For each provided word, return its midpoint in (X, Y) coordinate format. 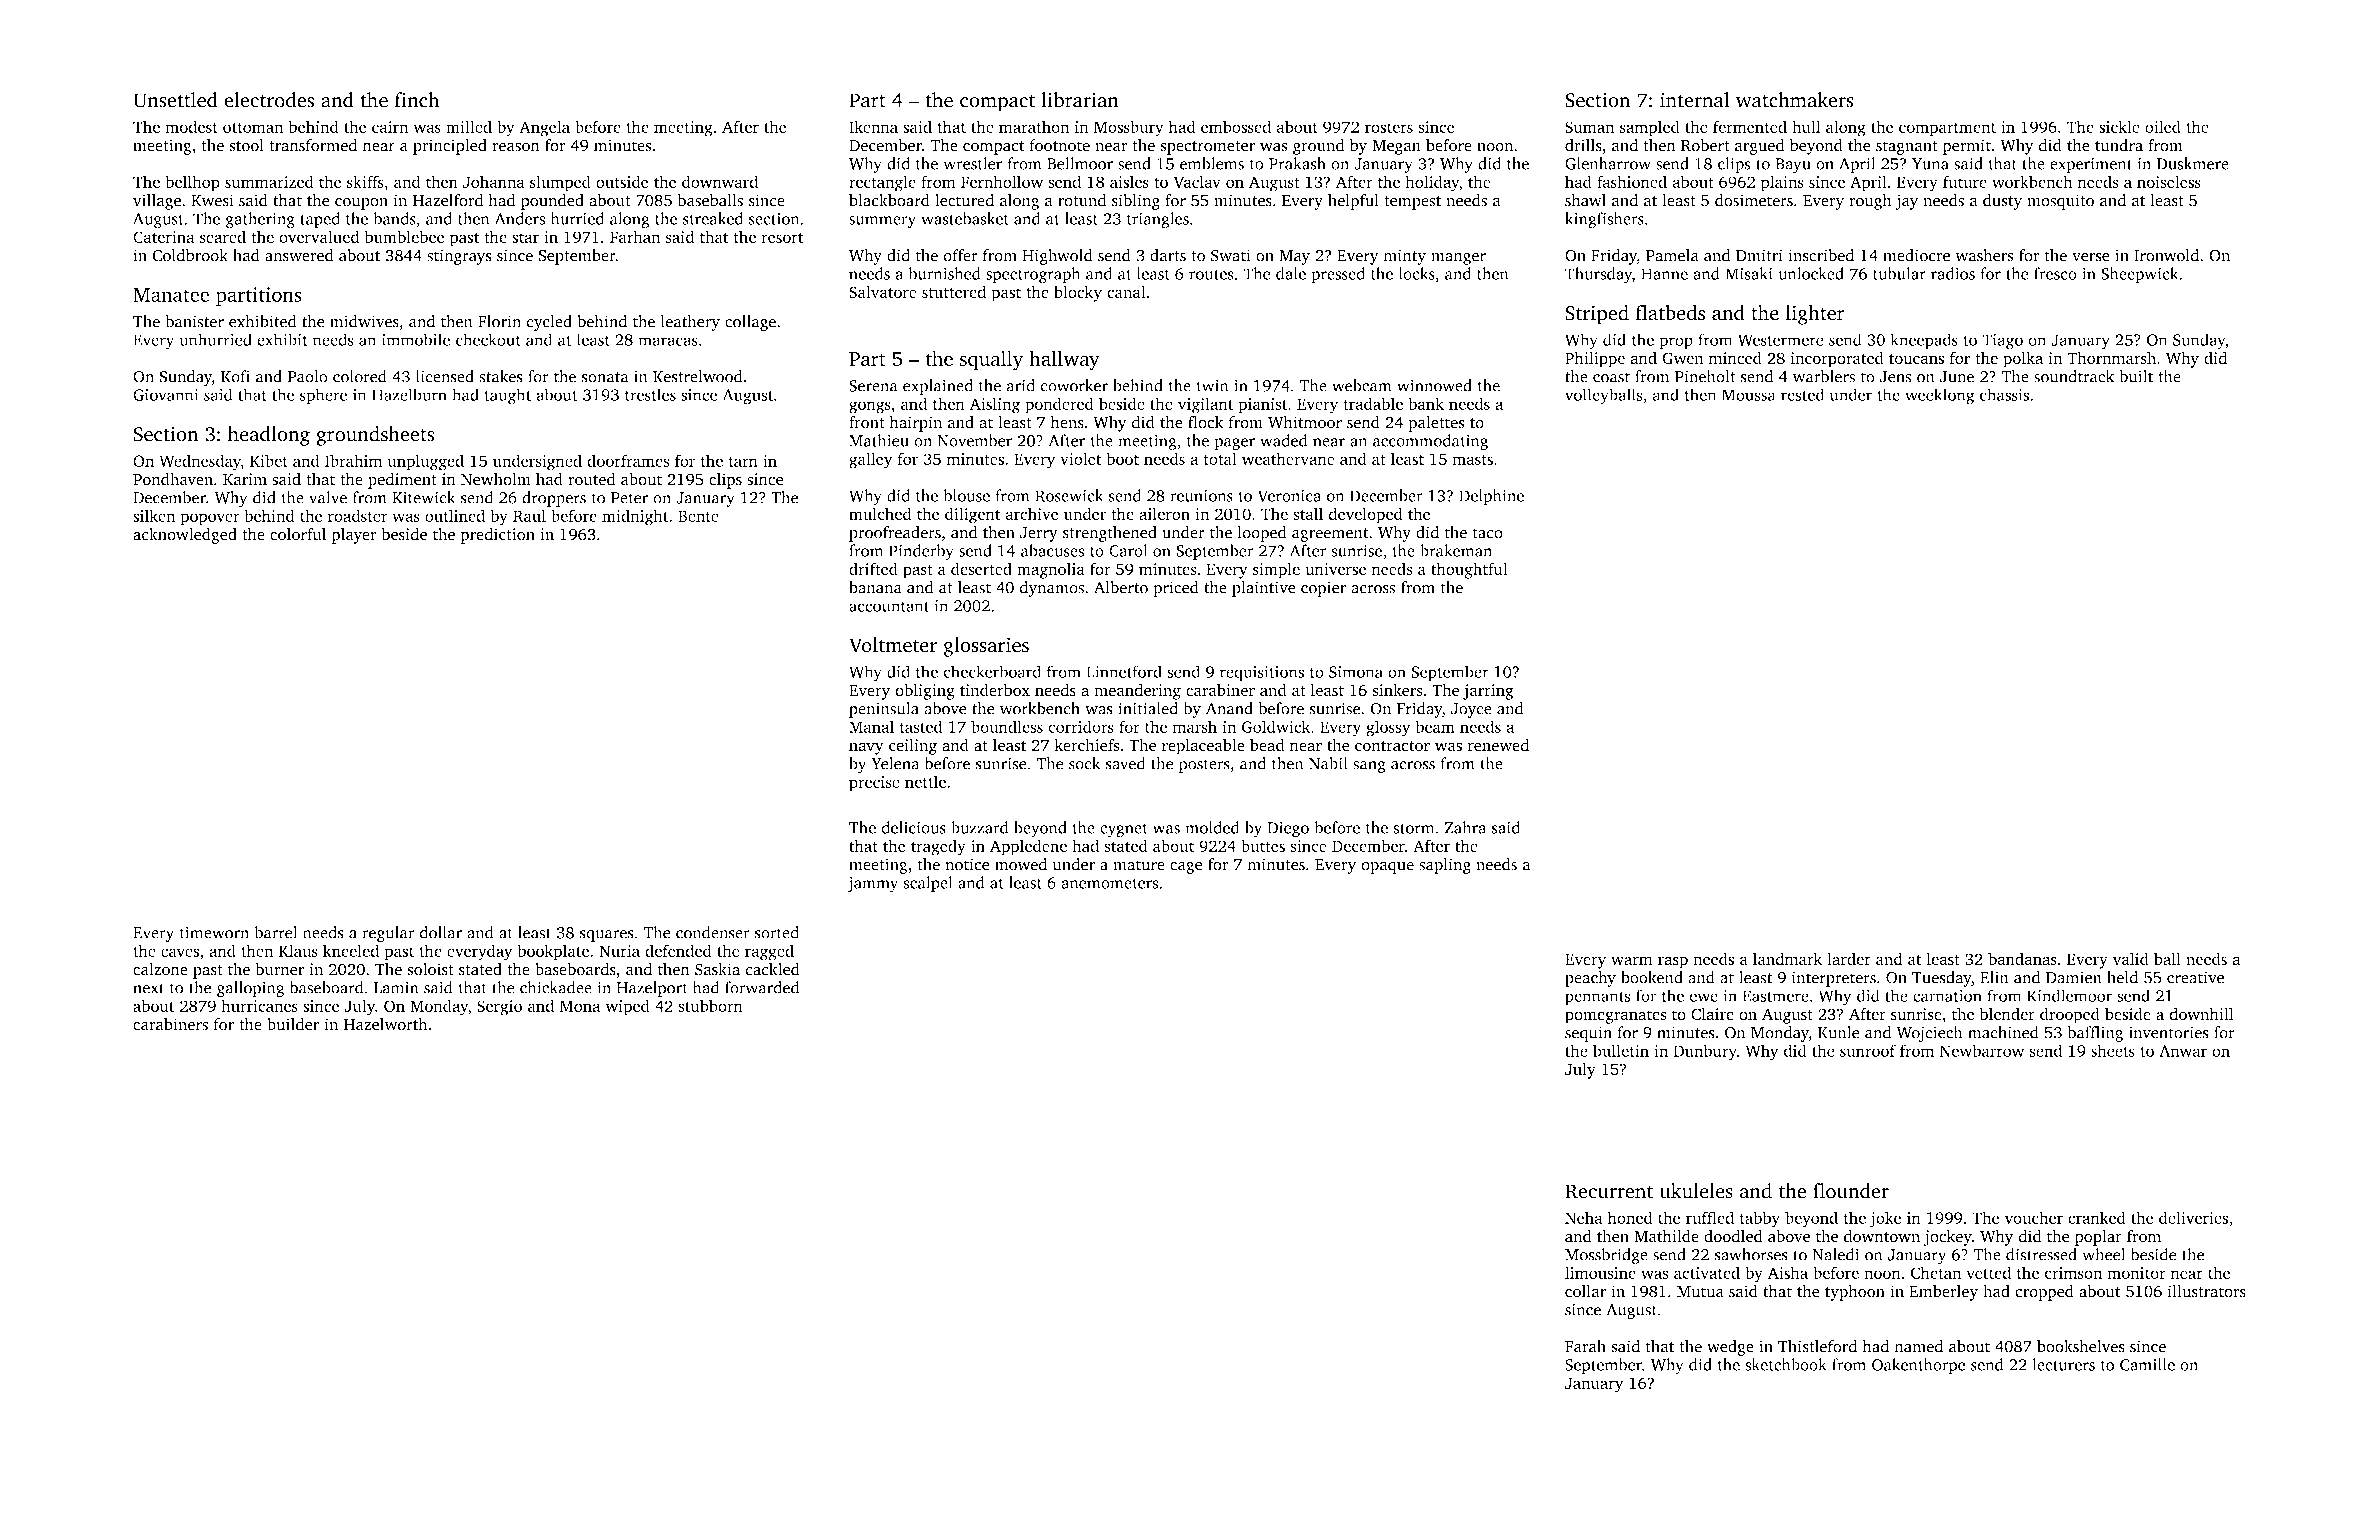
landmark (1787, 958)
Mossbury (1129, 128)
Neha (1584, 1217)
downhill (2201, 1013)
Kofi (235, 376)
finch (417, 100)
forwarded (762, 987)
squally (991, 361)
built (2136, 376)
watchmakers (1795, 100)
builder (293, 1024)
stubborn (710, 1005)
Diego (1288, 830)
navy (866, 748)
